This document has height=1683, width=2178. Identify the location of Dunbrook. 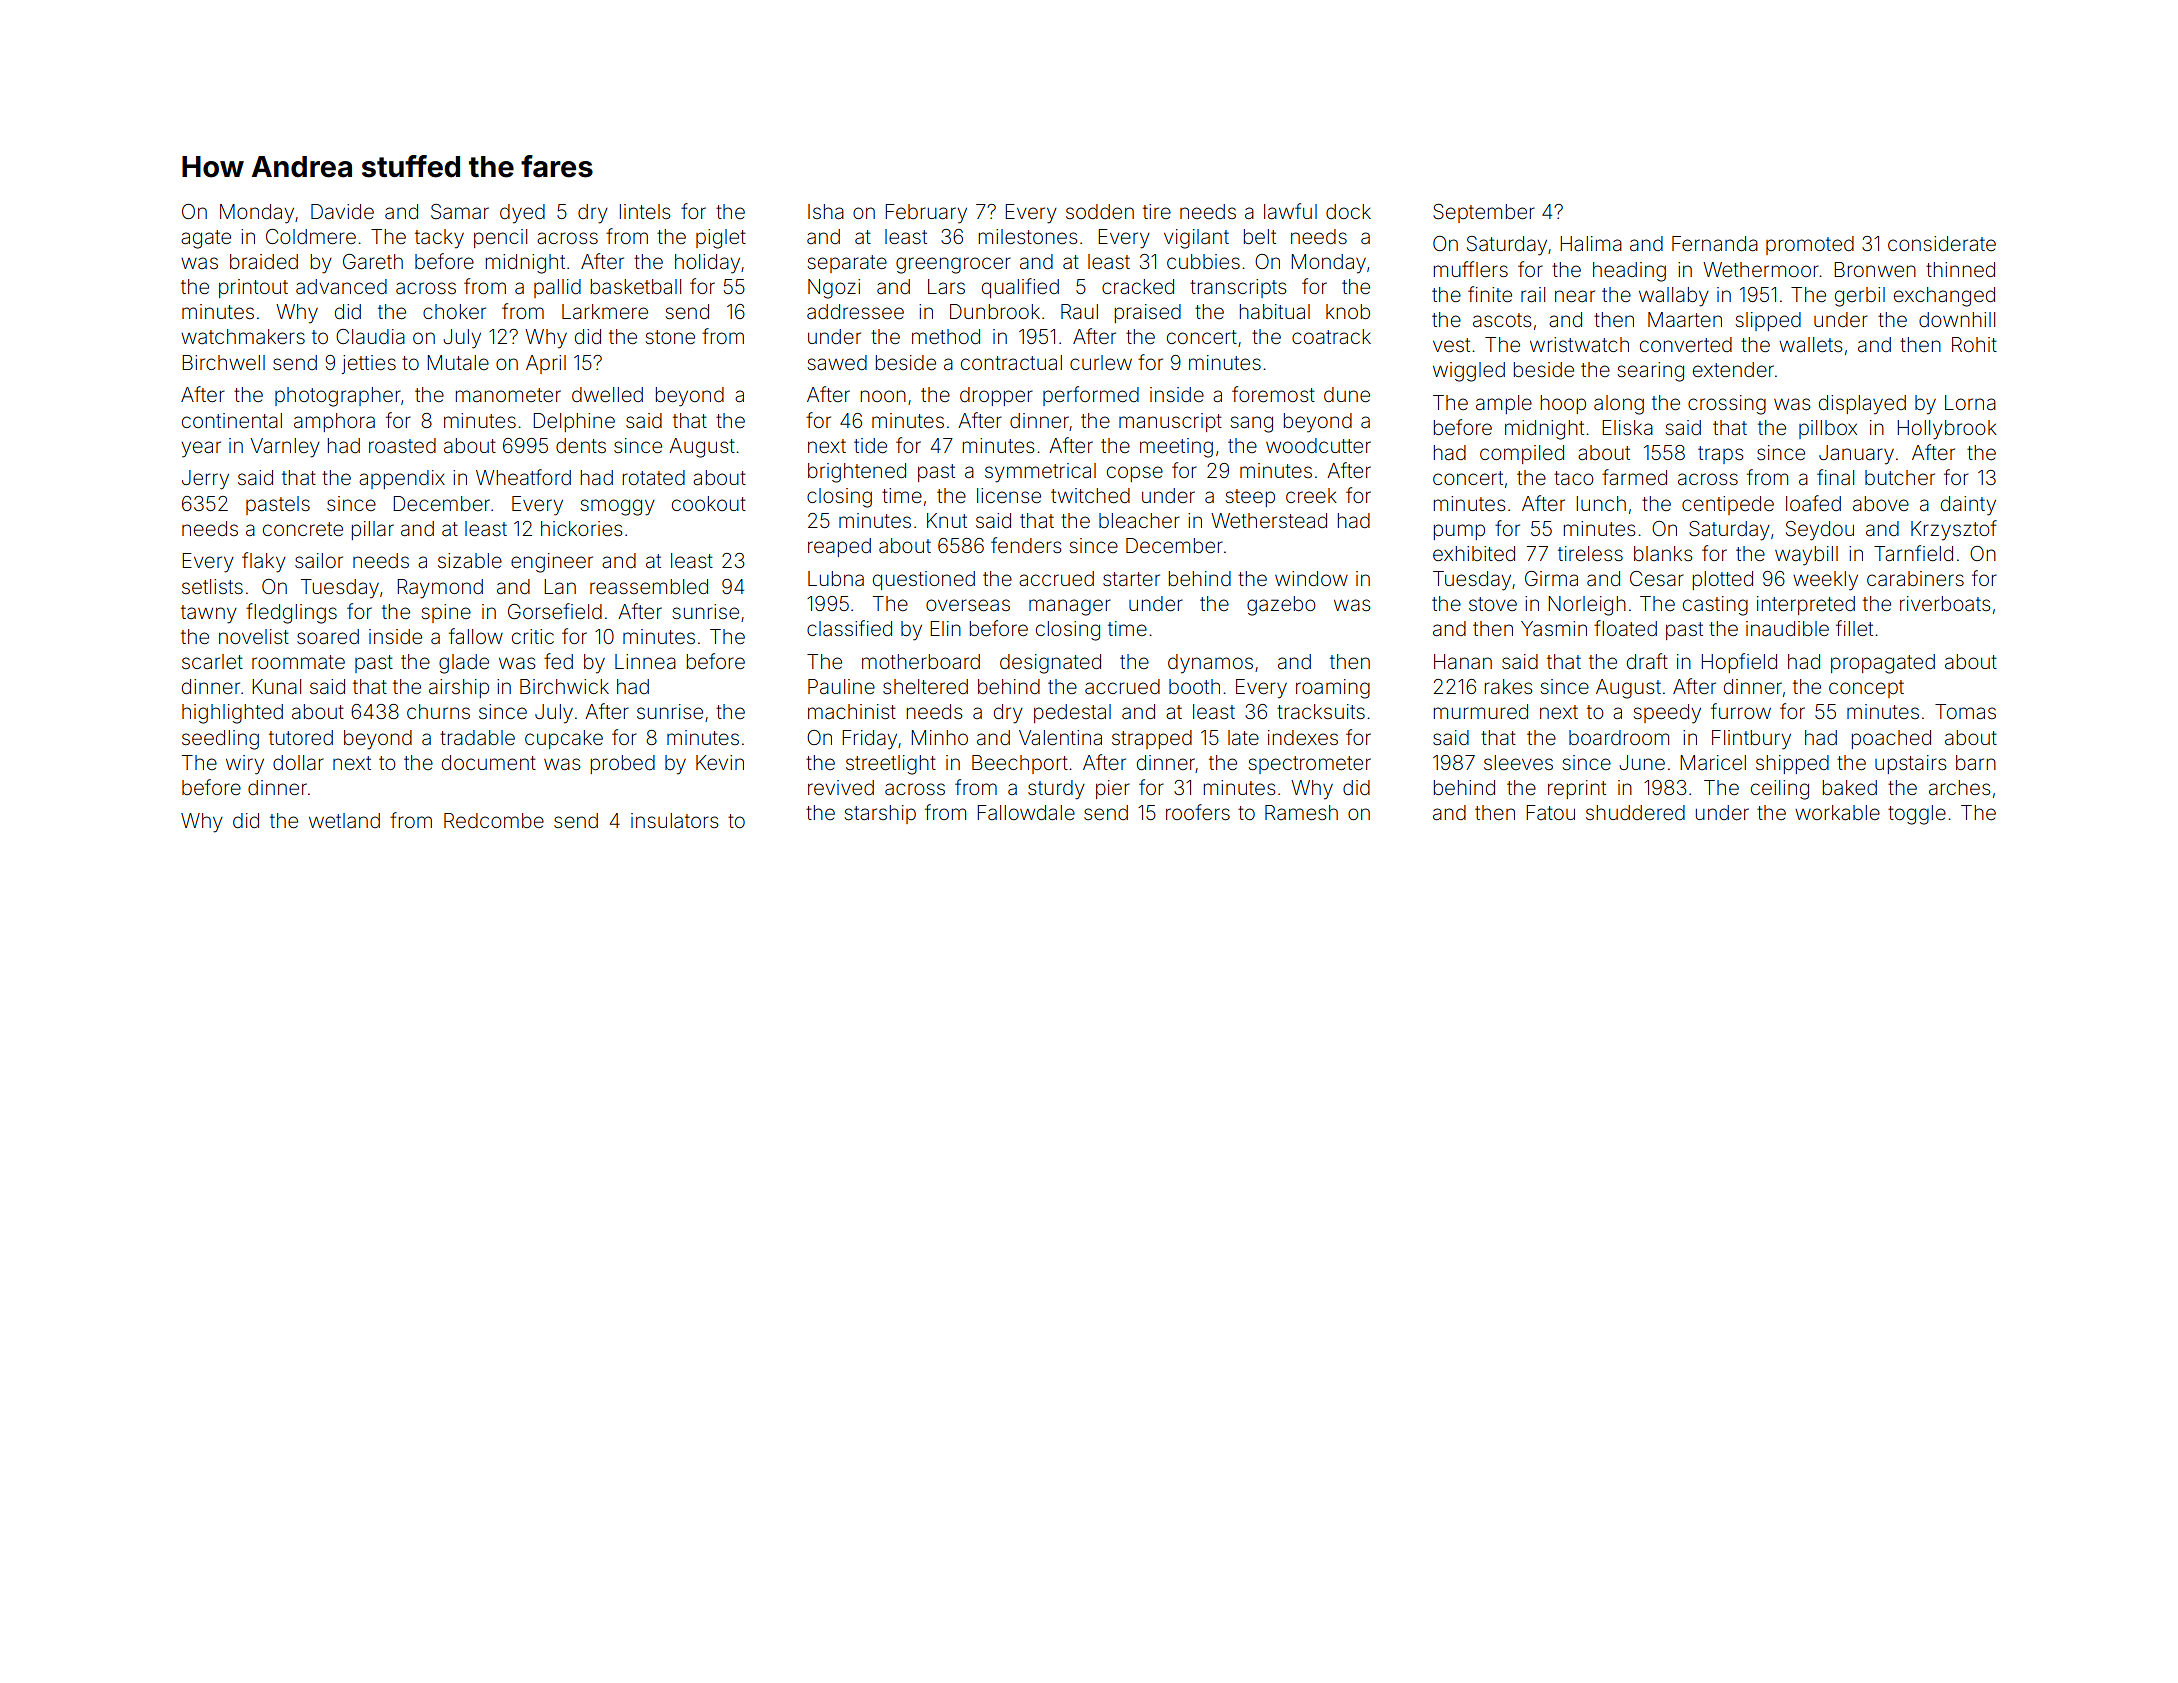
(995, 311).
